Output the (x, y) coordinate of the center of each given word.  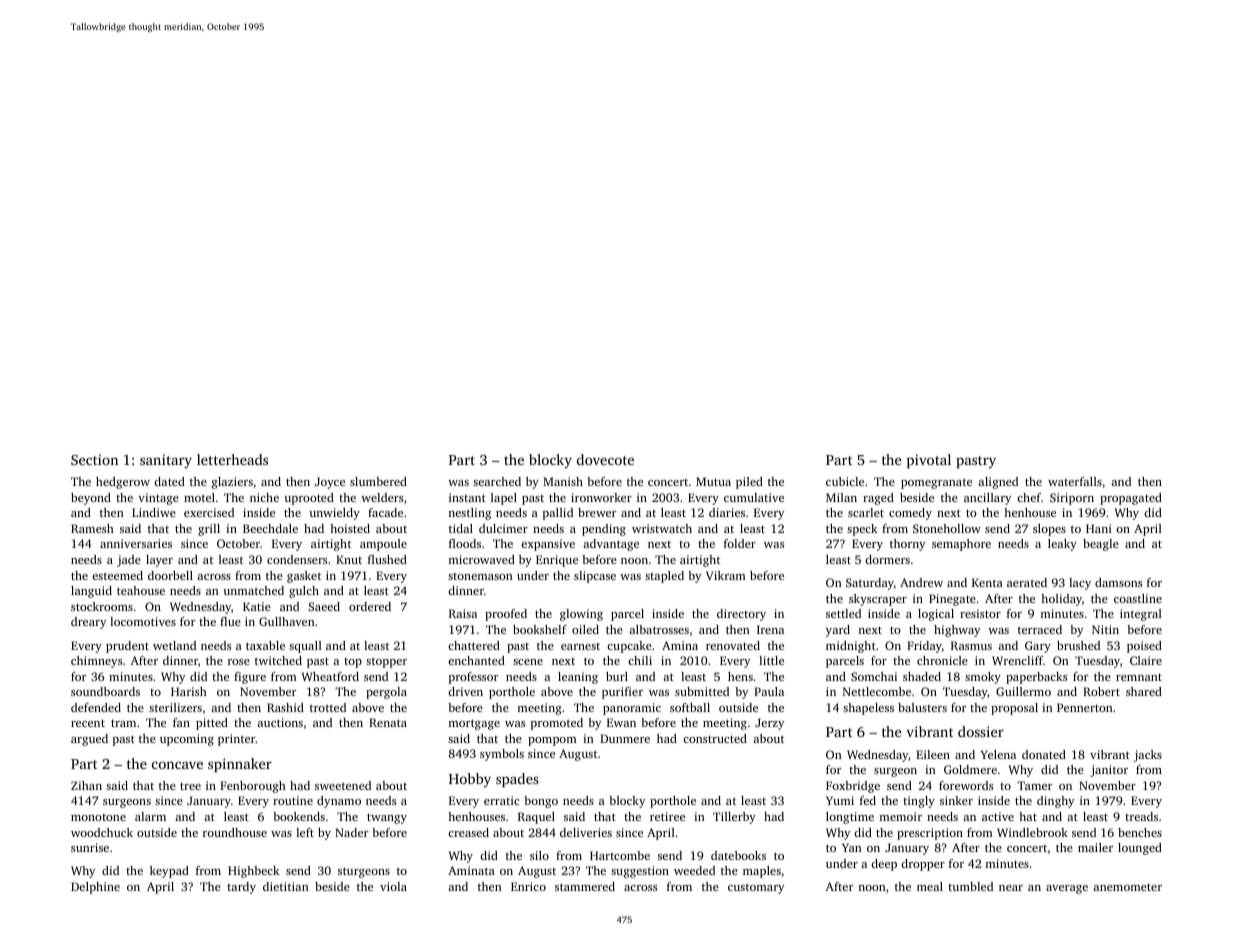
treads (1141, 816)
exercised (209, 512)
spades (517, 780)
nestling (470, 514)
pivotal (929, 461)
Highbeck (254, 872)
